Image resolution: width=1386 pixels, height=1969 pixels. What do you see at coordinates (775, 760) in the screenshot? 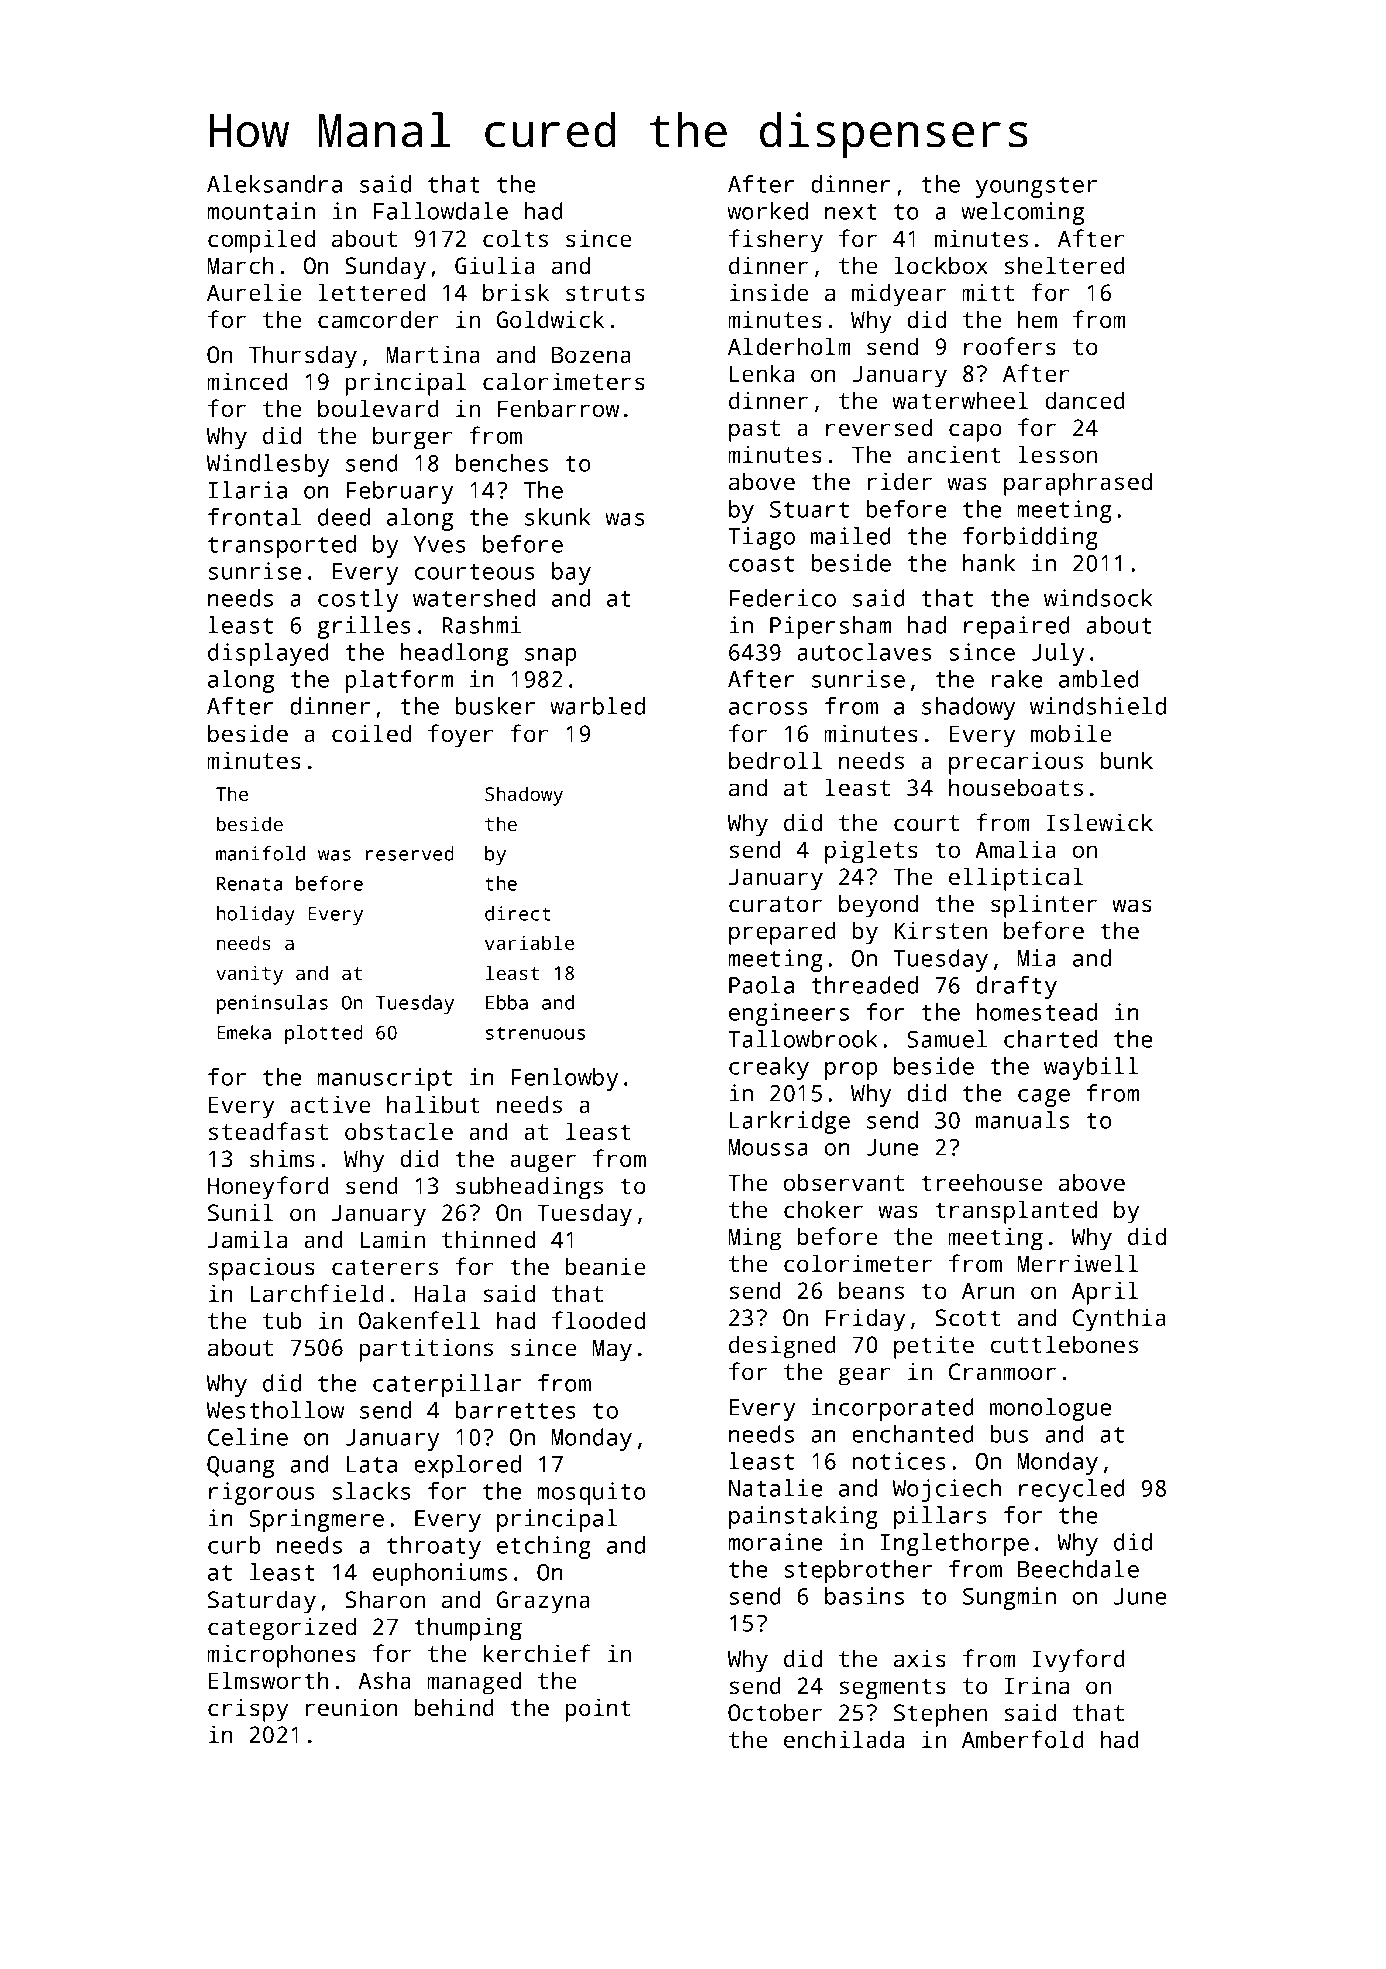
I see `bedroll` at bounding box center [775, 760].
